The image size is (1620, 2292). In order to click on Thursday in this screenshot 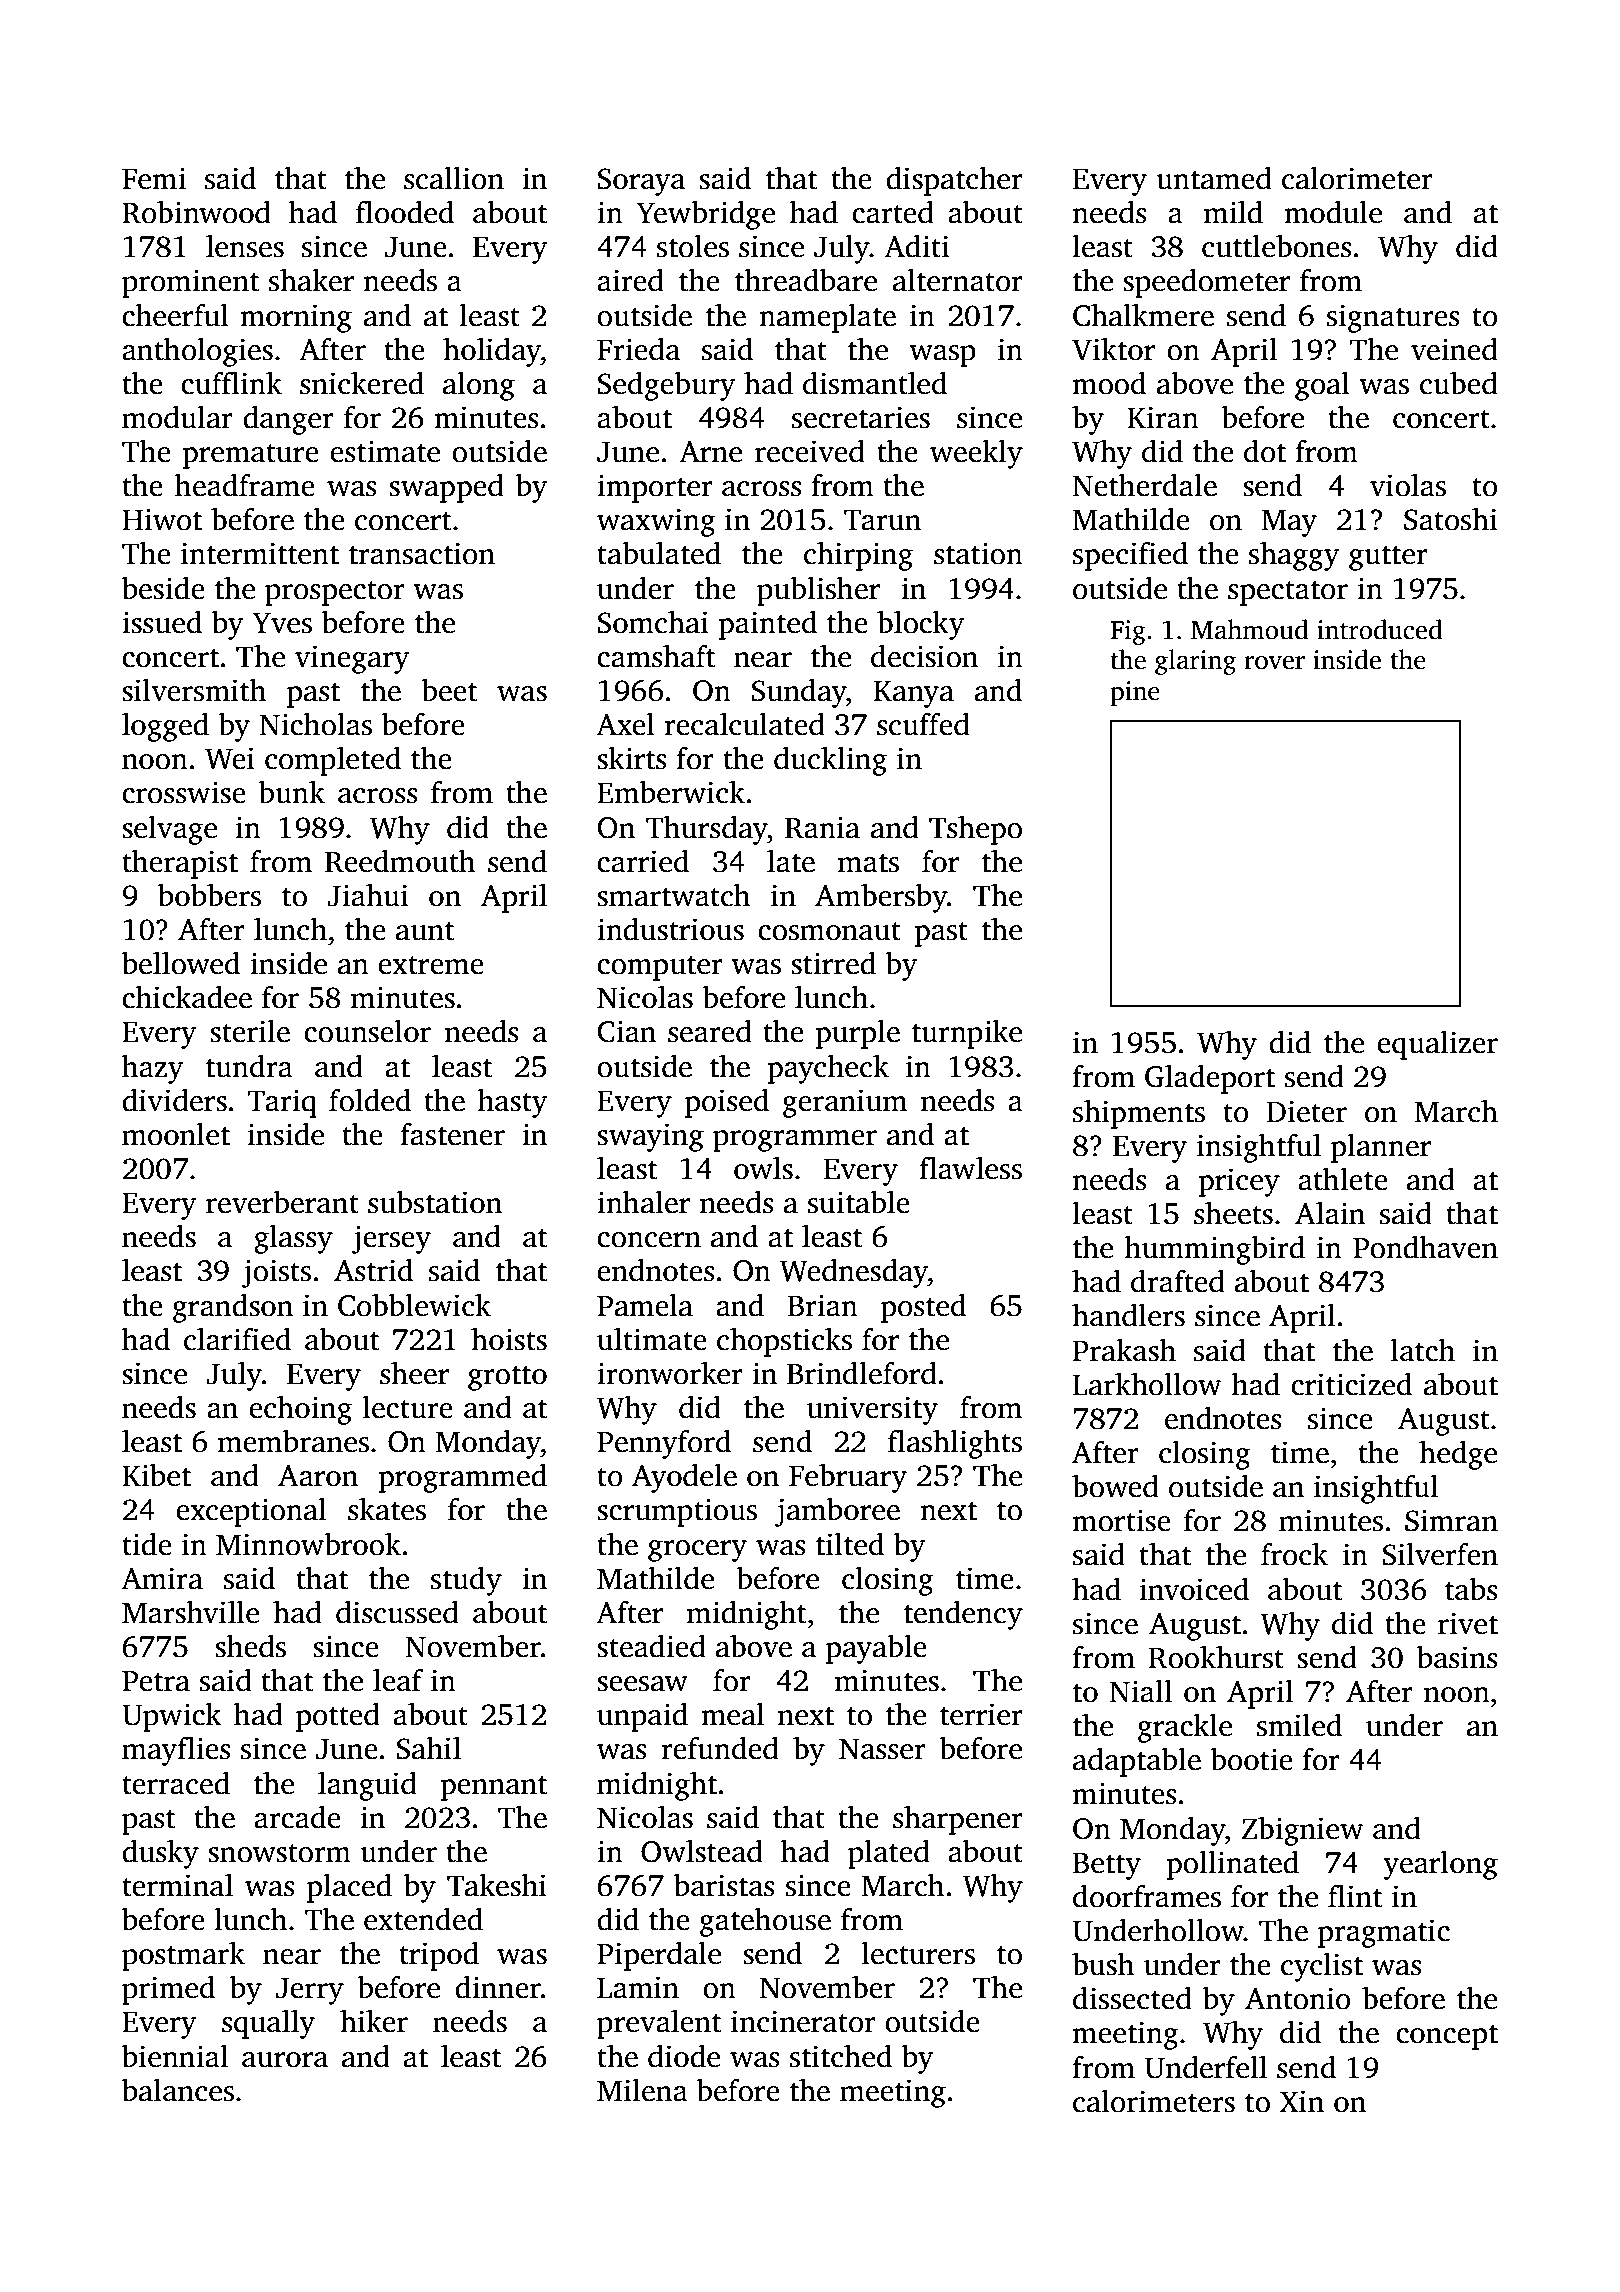, I will do `click(707, 830)`.
